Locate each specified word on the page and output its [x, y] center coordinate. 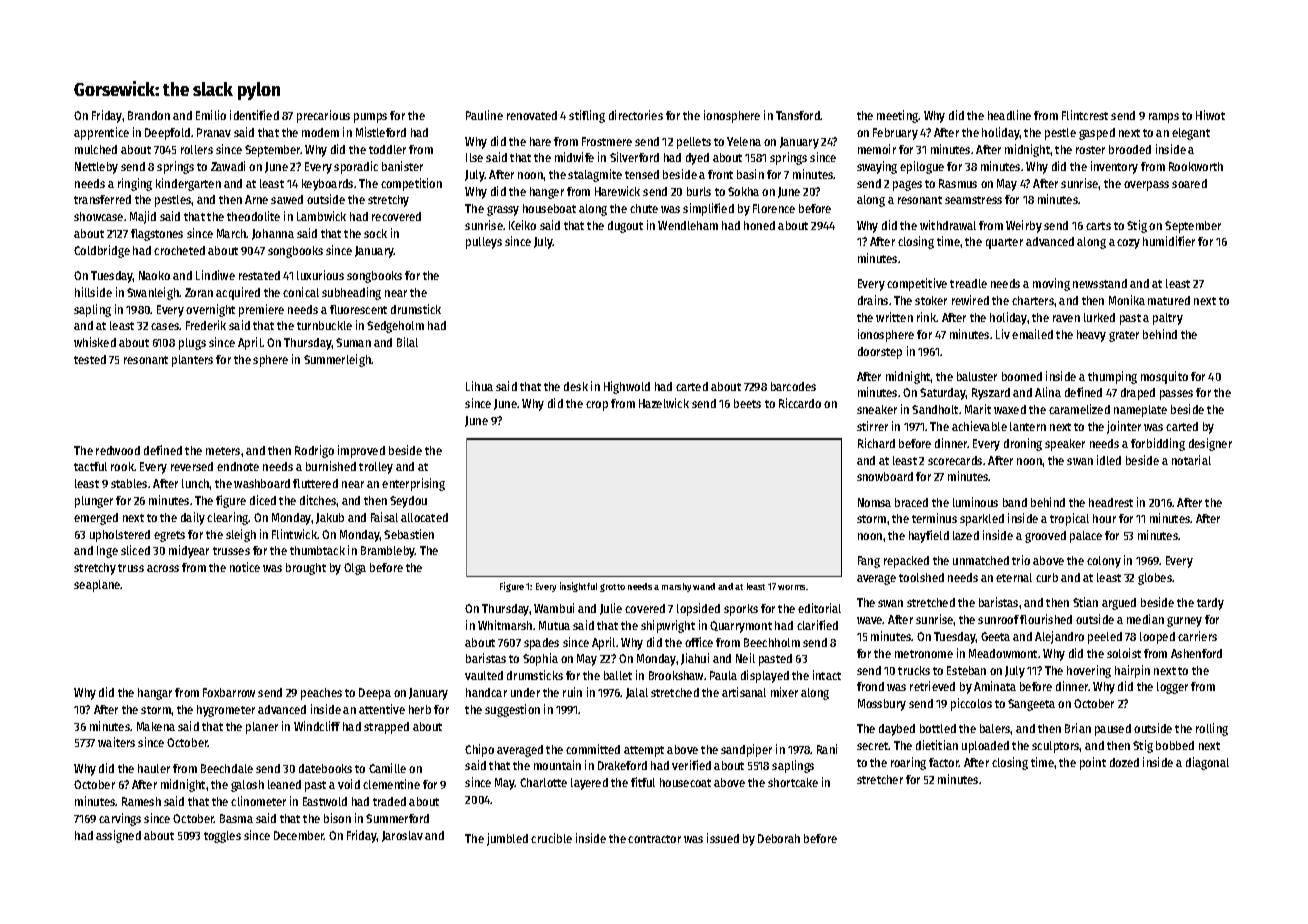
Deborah [779, 838]
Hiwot [1210, 115]
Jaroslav [402, 836]
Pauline [484, 115]
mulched [96, 149]
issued [723, 838]
